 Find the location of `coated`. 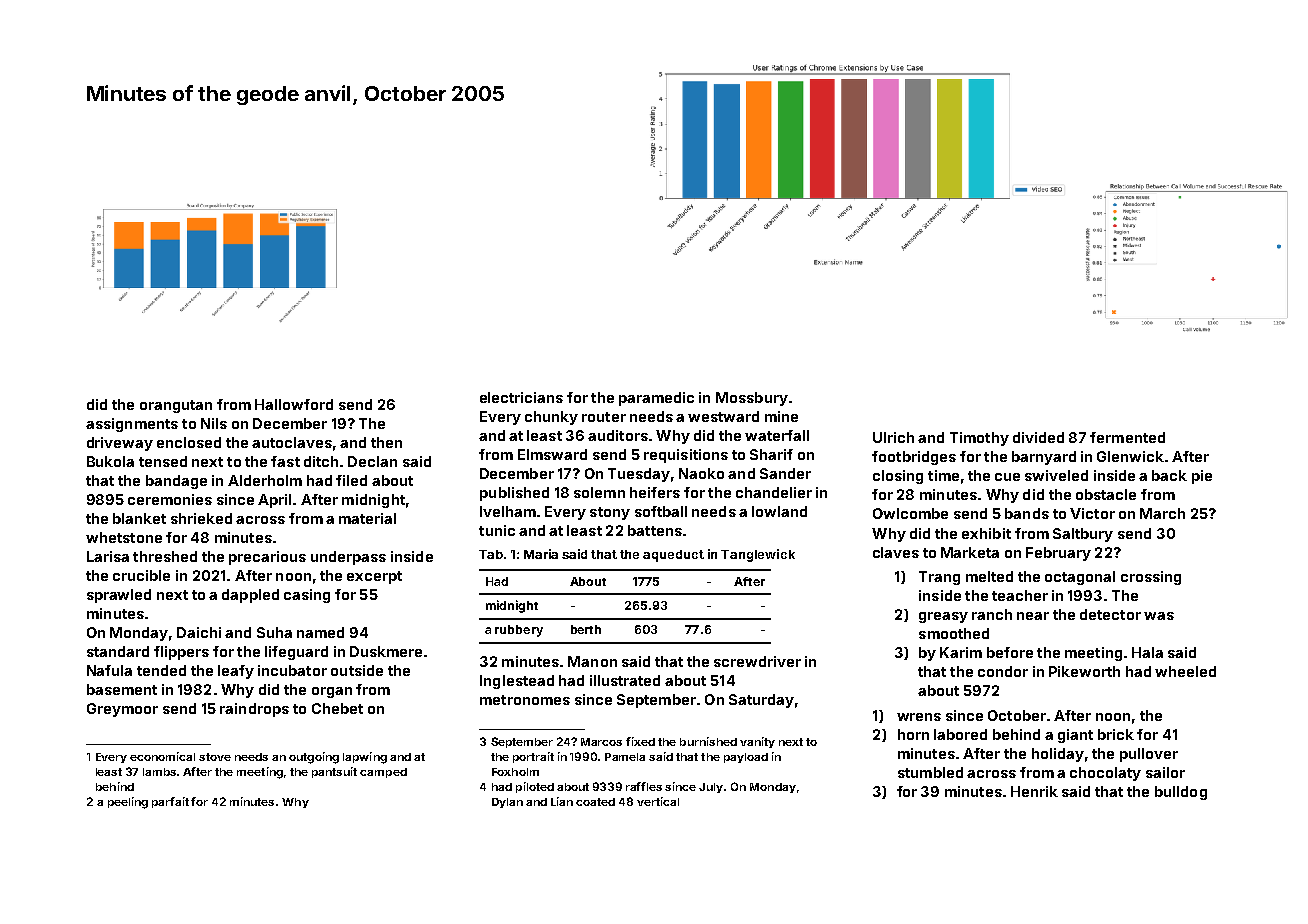

coated is located at coordinates (595, 802).
